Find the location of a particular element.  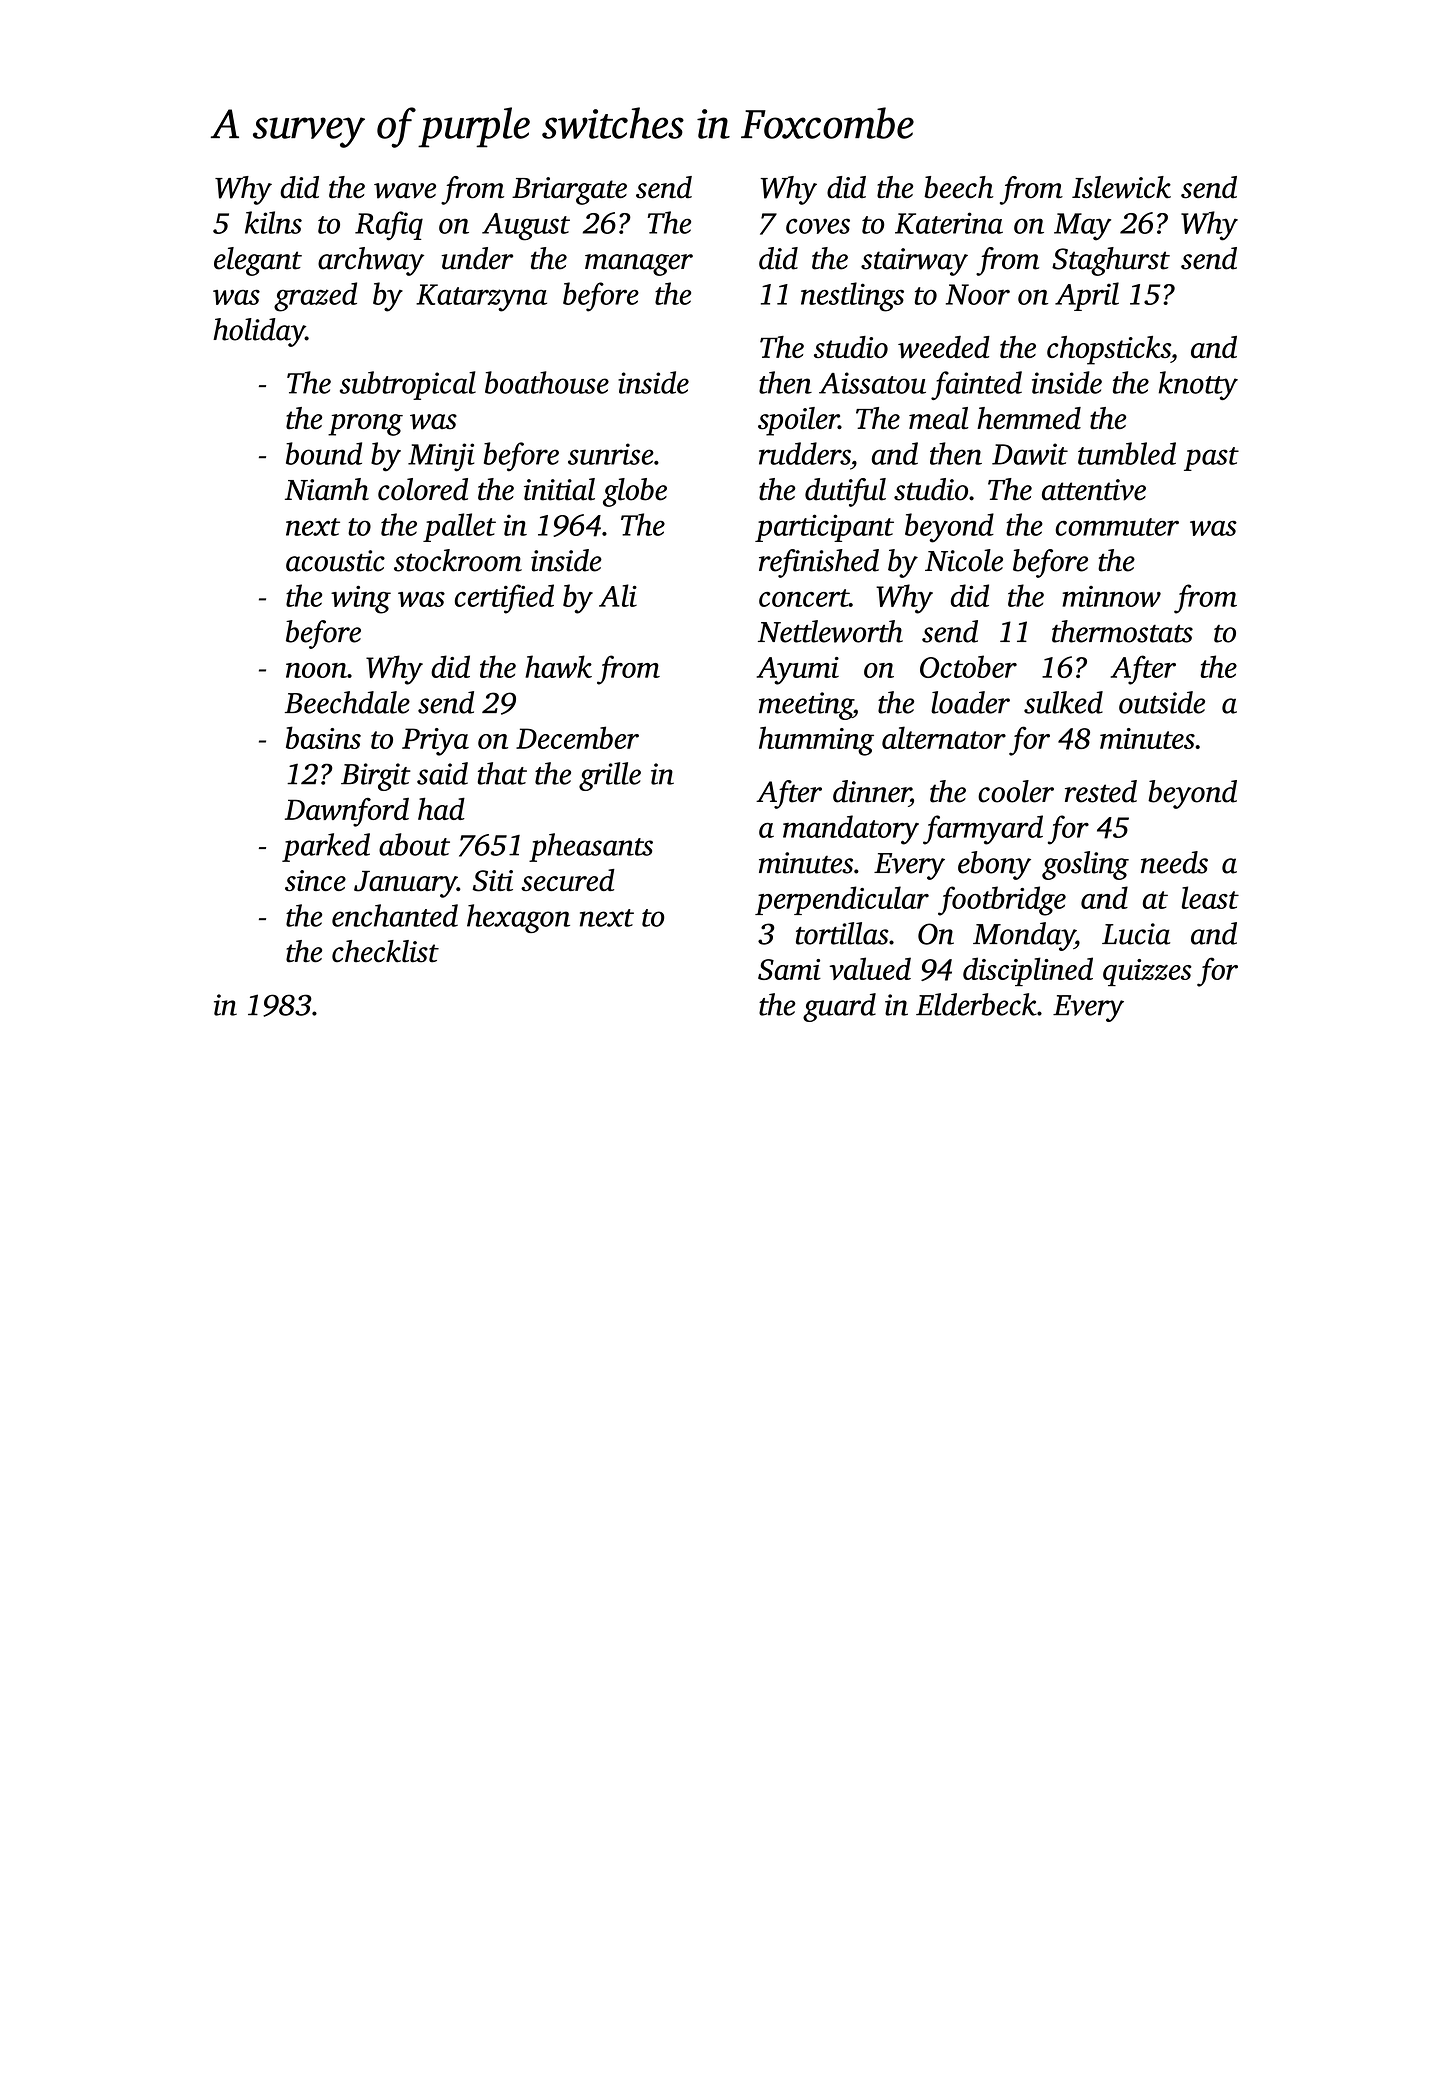

hemmed is located at coordinates (1029, 418).
